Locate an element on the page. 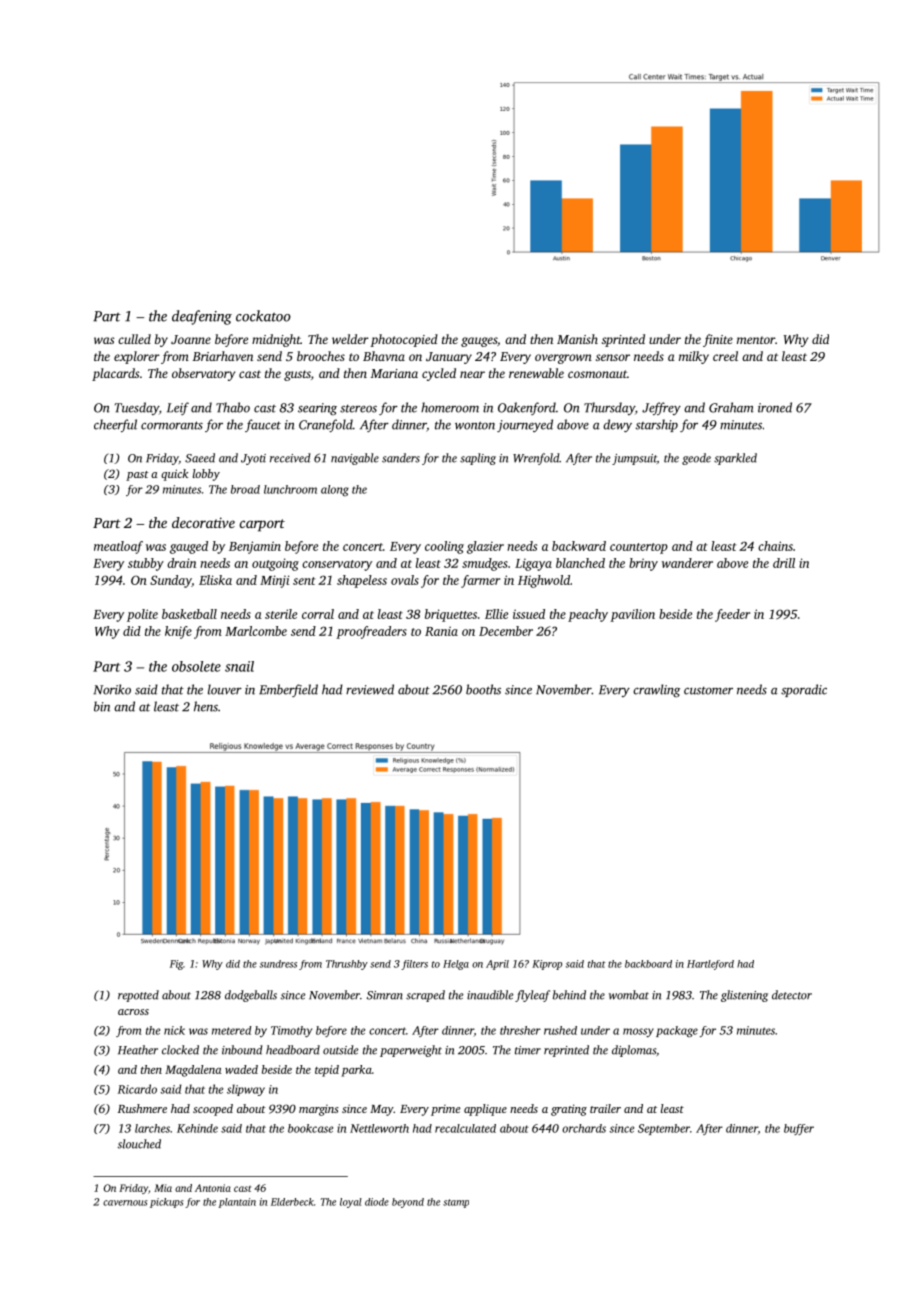 Image resolution: width=924 pixels, height=1308 pixels. wanderer is located at coordinates (687, 563).
